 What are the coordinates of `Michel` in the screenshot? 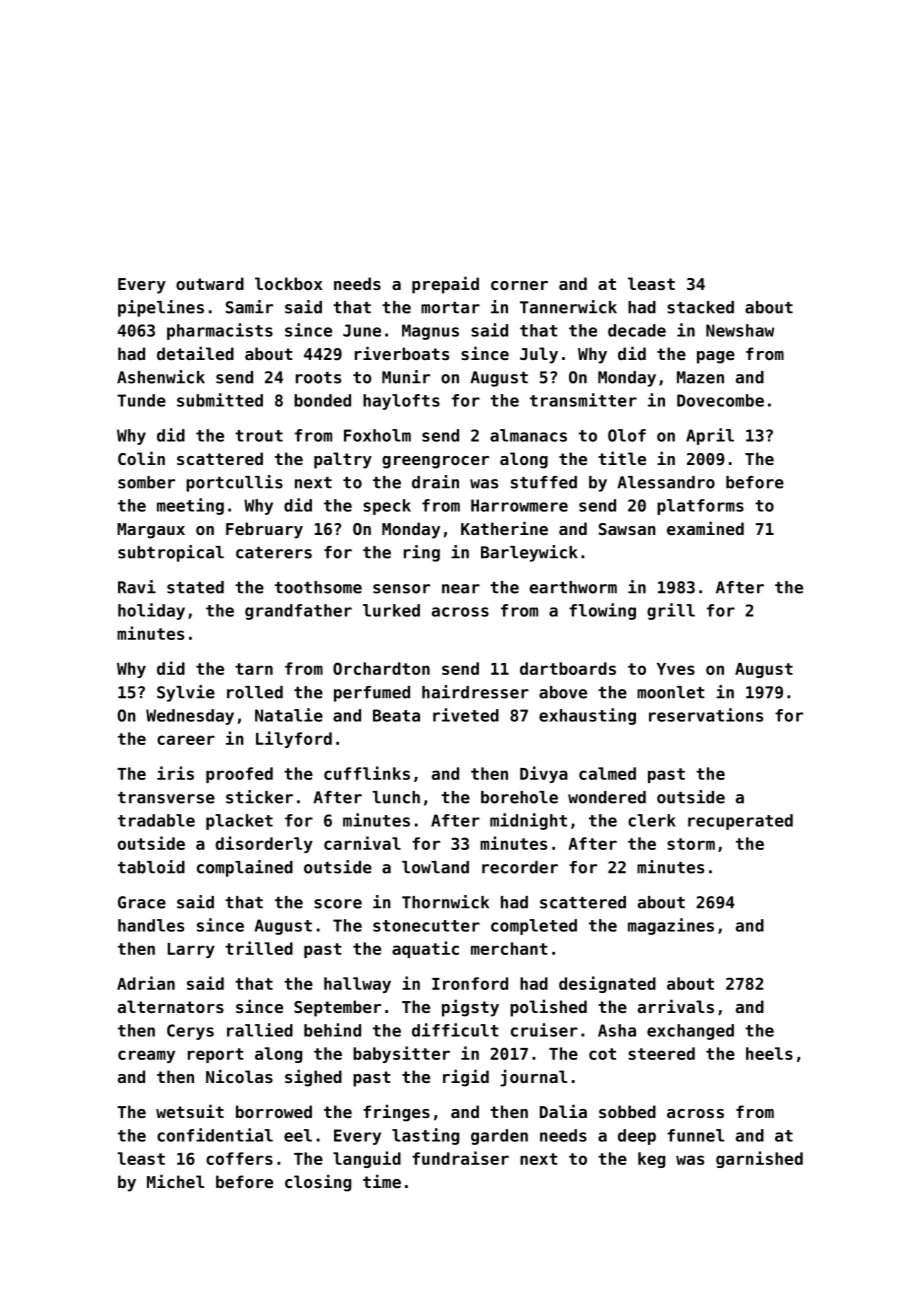 It's located at (175, 1181).
